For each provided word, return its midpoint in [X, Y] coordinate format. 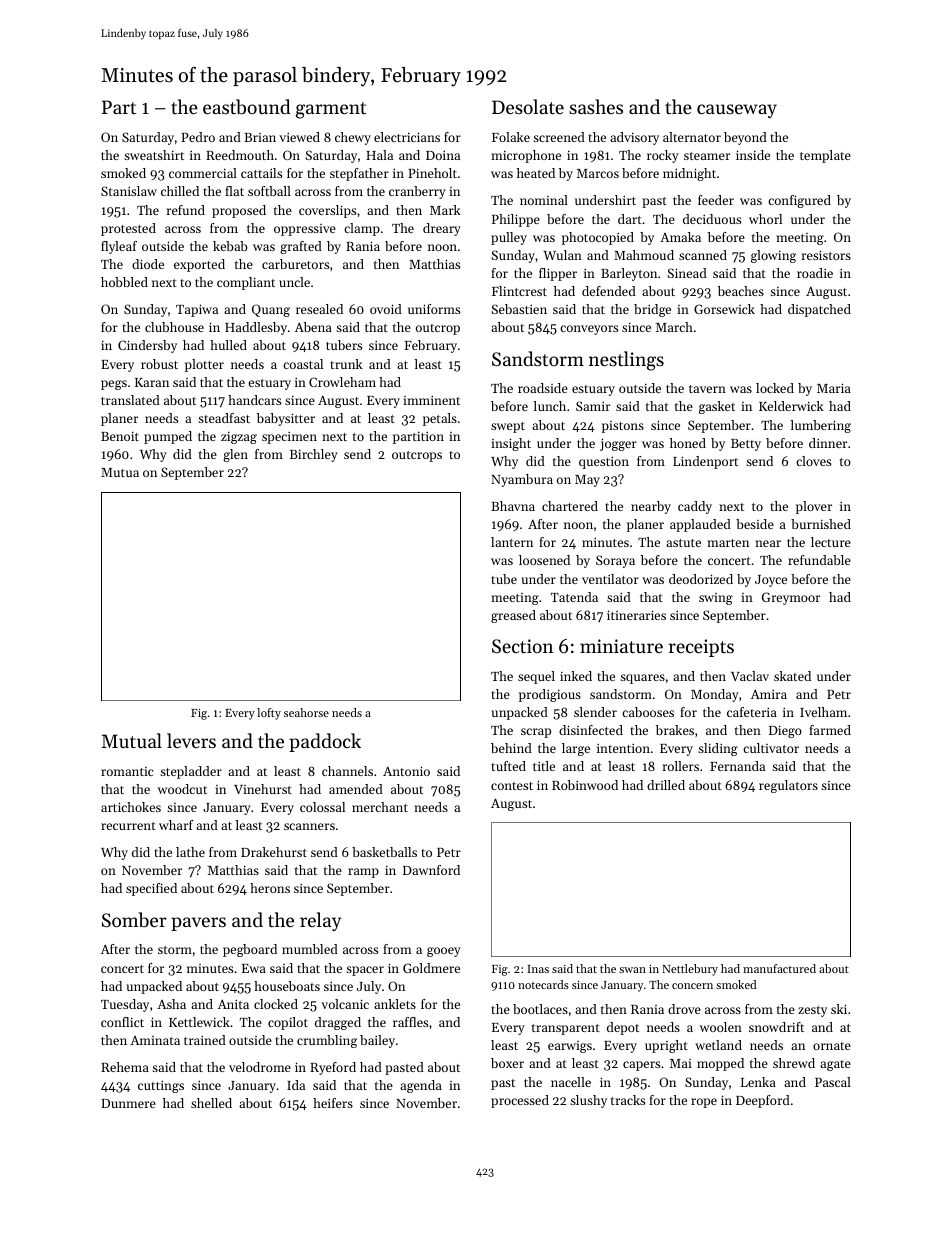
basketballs [384, 852]
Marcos [598, 173]
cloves [813, 461]
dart [630, 219]
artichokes [131, 807]
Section [522, 646]
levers [191, 740]
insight [511, 444]
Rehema [125, 1067]
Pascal [833, 1082]
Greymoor [791, 598]
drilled [666, 785]
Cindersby [147, 346]
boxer [507, 1063]
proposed [239, 211]
